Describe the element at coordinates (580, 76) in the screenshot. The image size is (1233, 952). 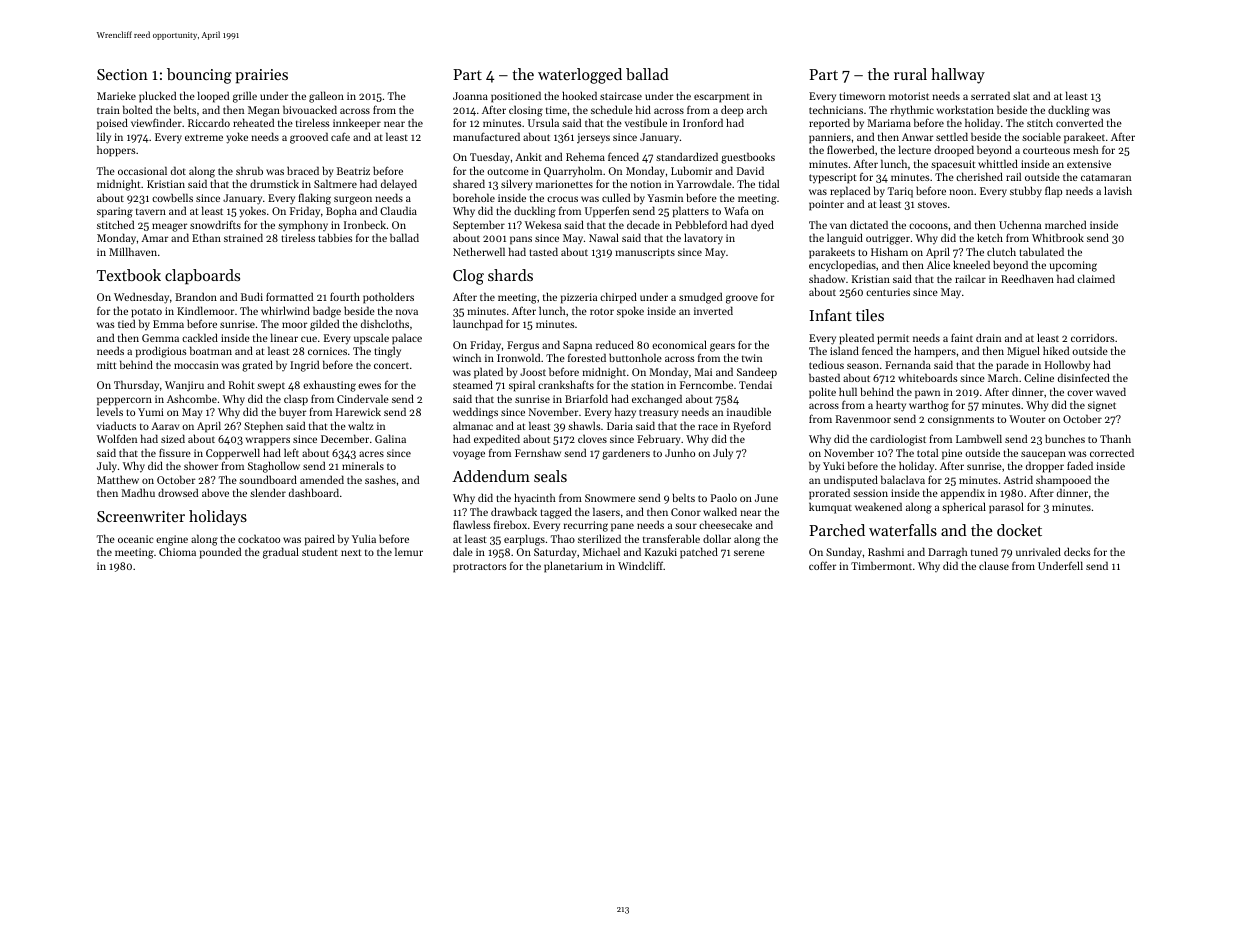
I see `waterlogged` at that location.
